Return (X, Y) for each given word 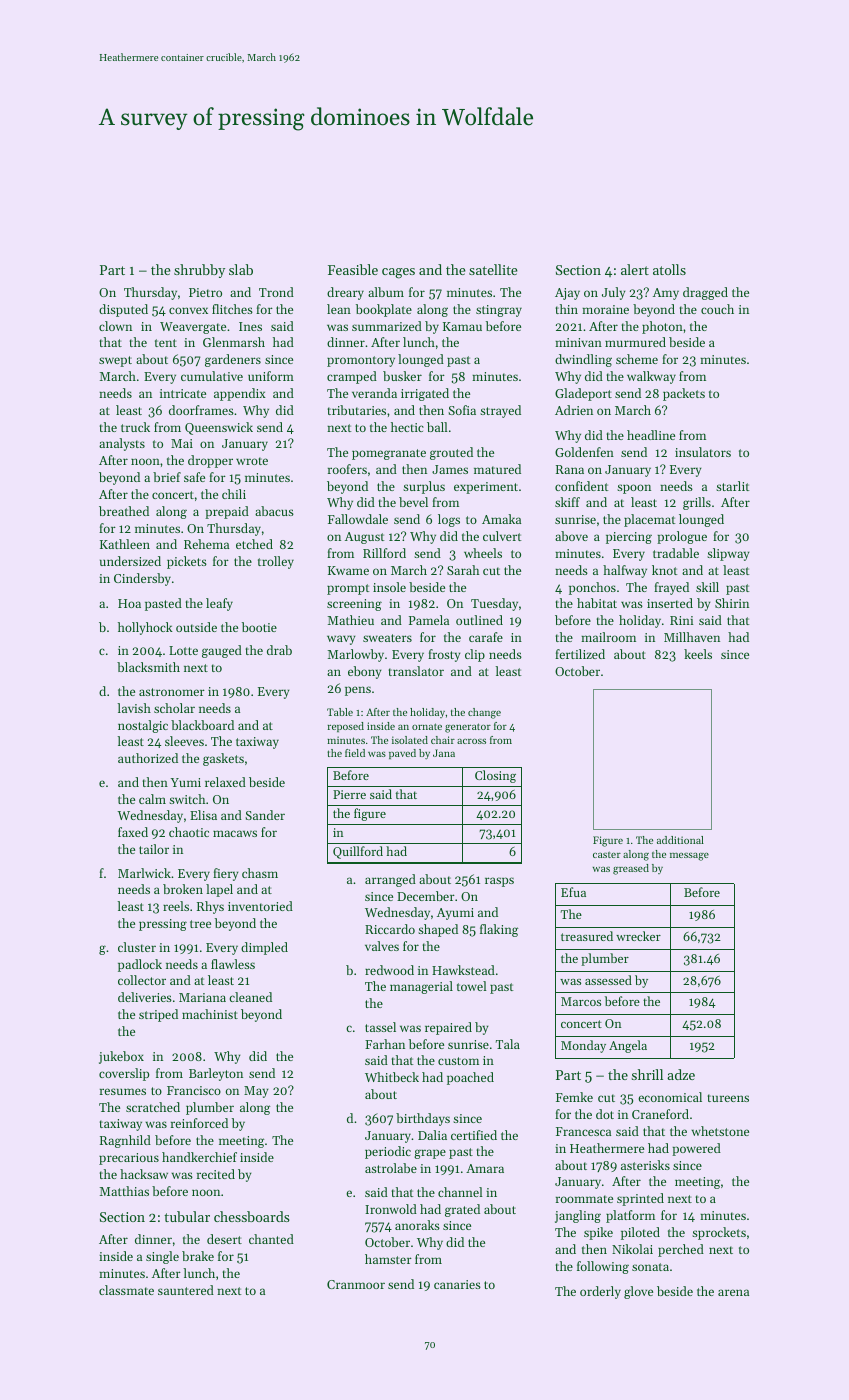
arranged (390, 880)
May (256, 1092)
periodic (388, 1152)
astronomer (172, 692)
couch (717, 309)
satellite (493, 269)
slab (241, 269)
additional (680, 840)
